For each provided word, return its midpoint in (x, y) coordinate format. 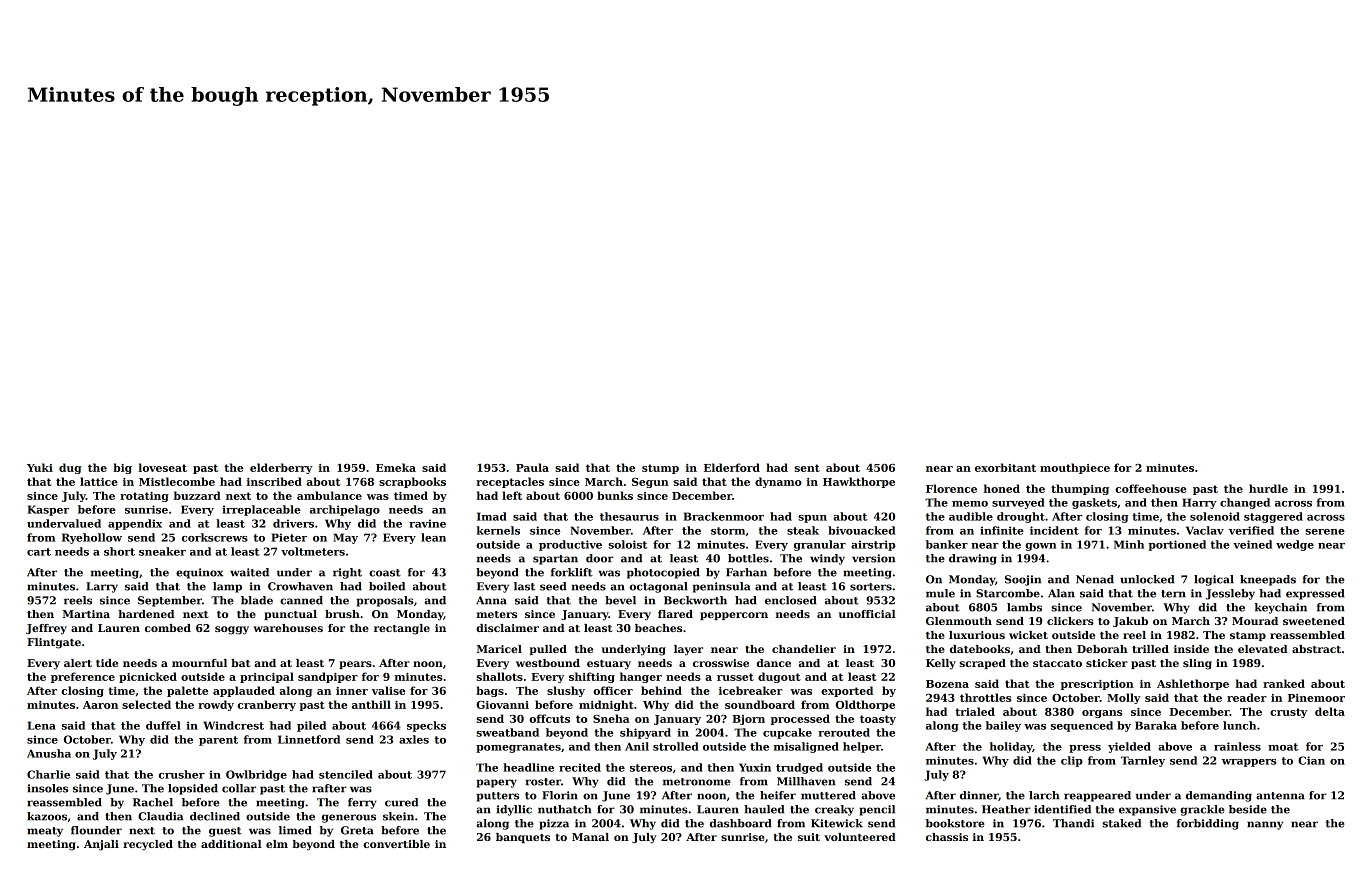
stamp (1248, 636)
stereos (651, 768)
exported (847, 691)
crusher (182, 774)
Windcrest (233, 725)
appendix (135, 524)
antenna (1280, 796)
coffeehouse (1151, 488)
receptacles (510, 482)
